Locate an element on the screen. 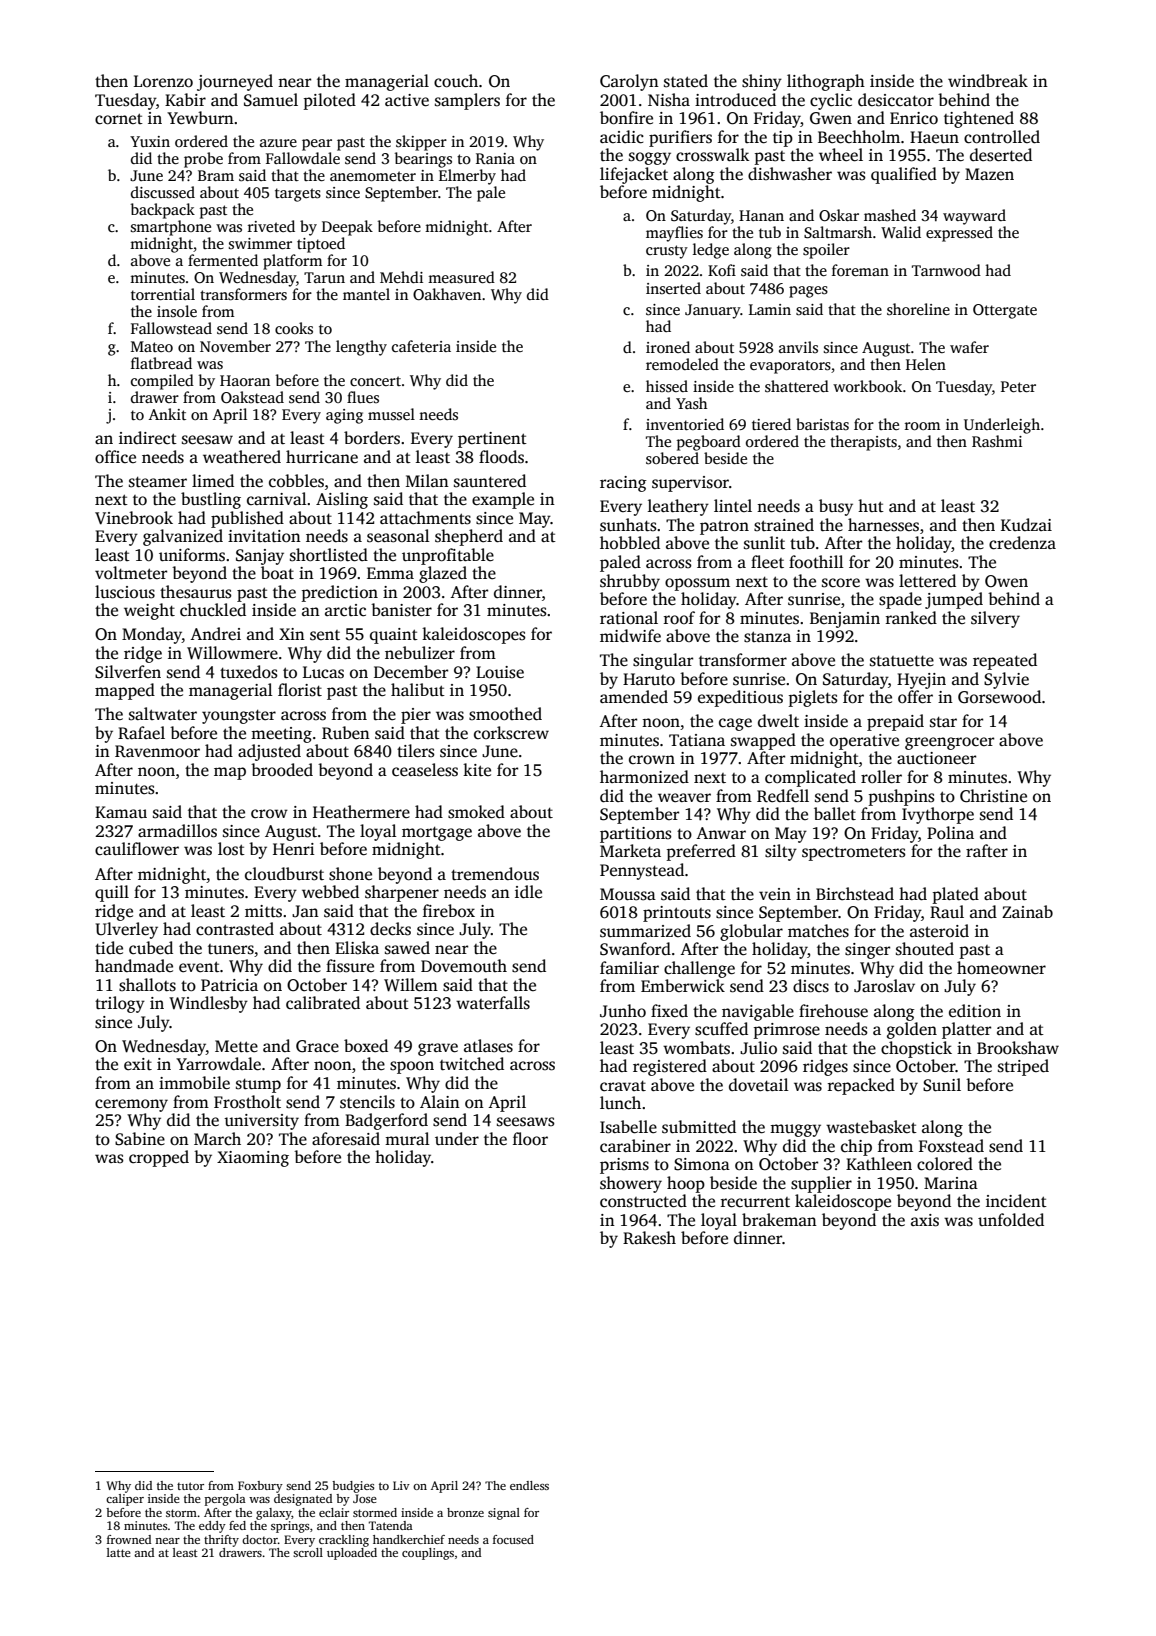 The width and height of the screenshot is (1156, 1636). lithograph is located at coordinates (826, 82).
